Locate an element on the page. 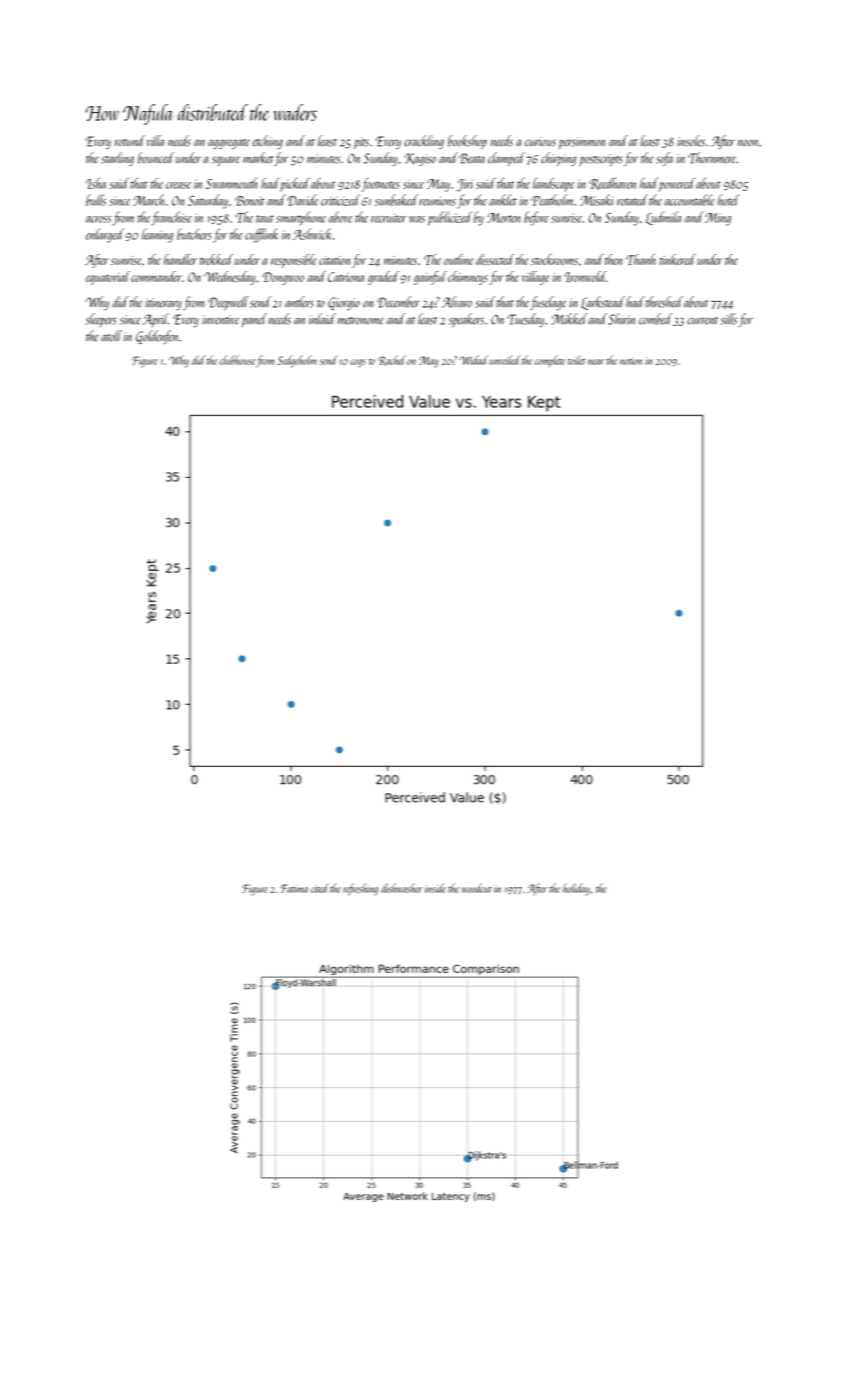 Image resolution: width=849 pixels, height=1400 pixels. near is located at coordinates (596, 362).
